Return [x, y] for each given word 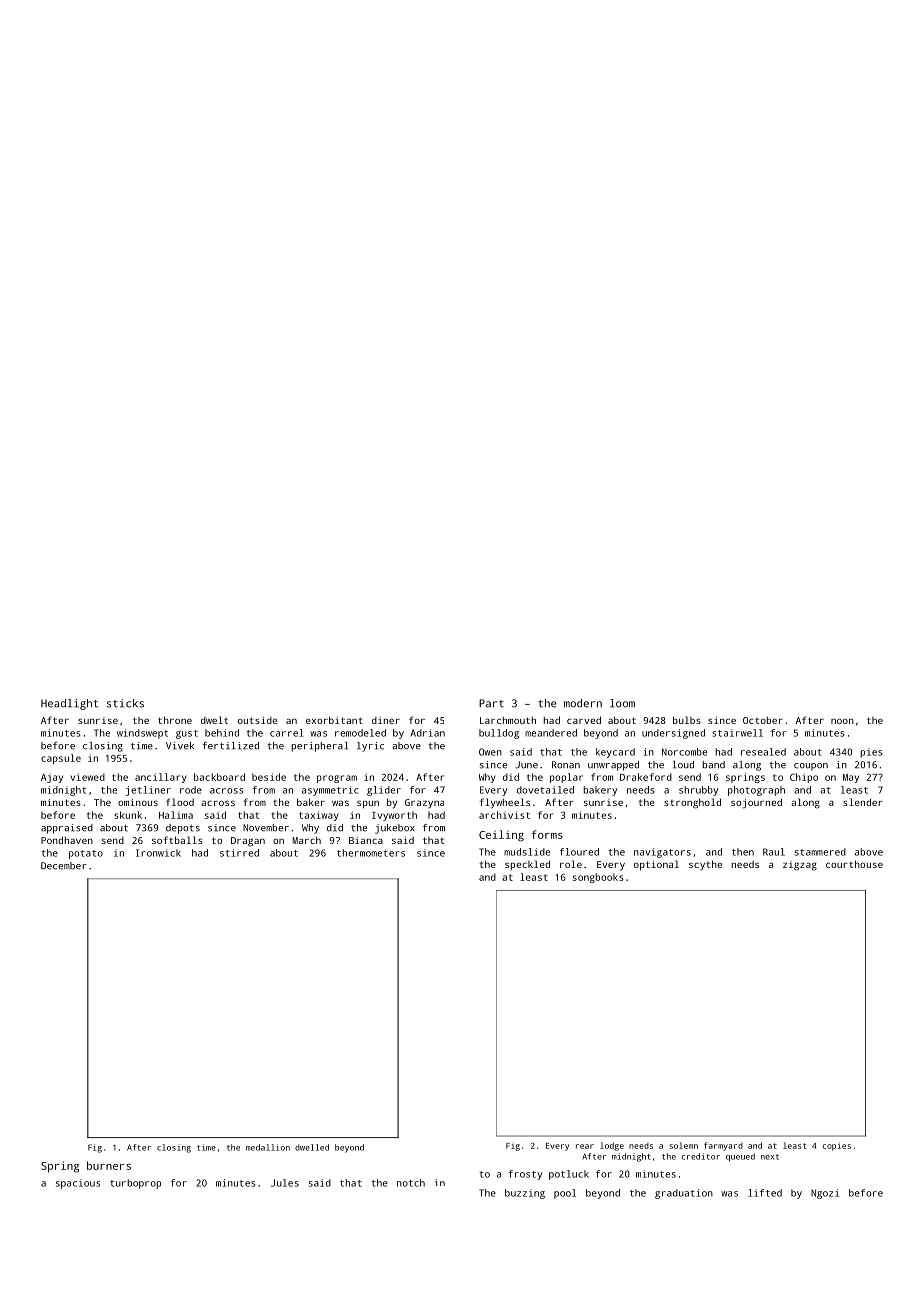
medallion [268, 1147]
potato [86, 854]
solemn [683, 1145]
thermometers [371, 853]
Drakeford [646, 777]
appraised [67, 829]
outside [257, 720]
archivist [504, 815]
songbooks [598, 878]
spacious [78, 1184]
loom [622, 703]
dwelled [312, 1147]
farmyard [723, 1146]
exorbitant [334, 720]
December [64, 866]
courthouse [854, 864]
